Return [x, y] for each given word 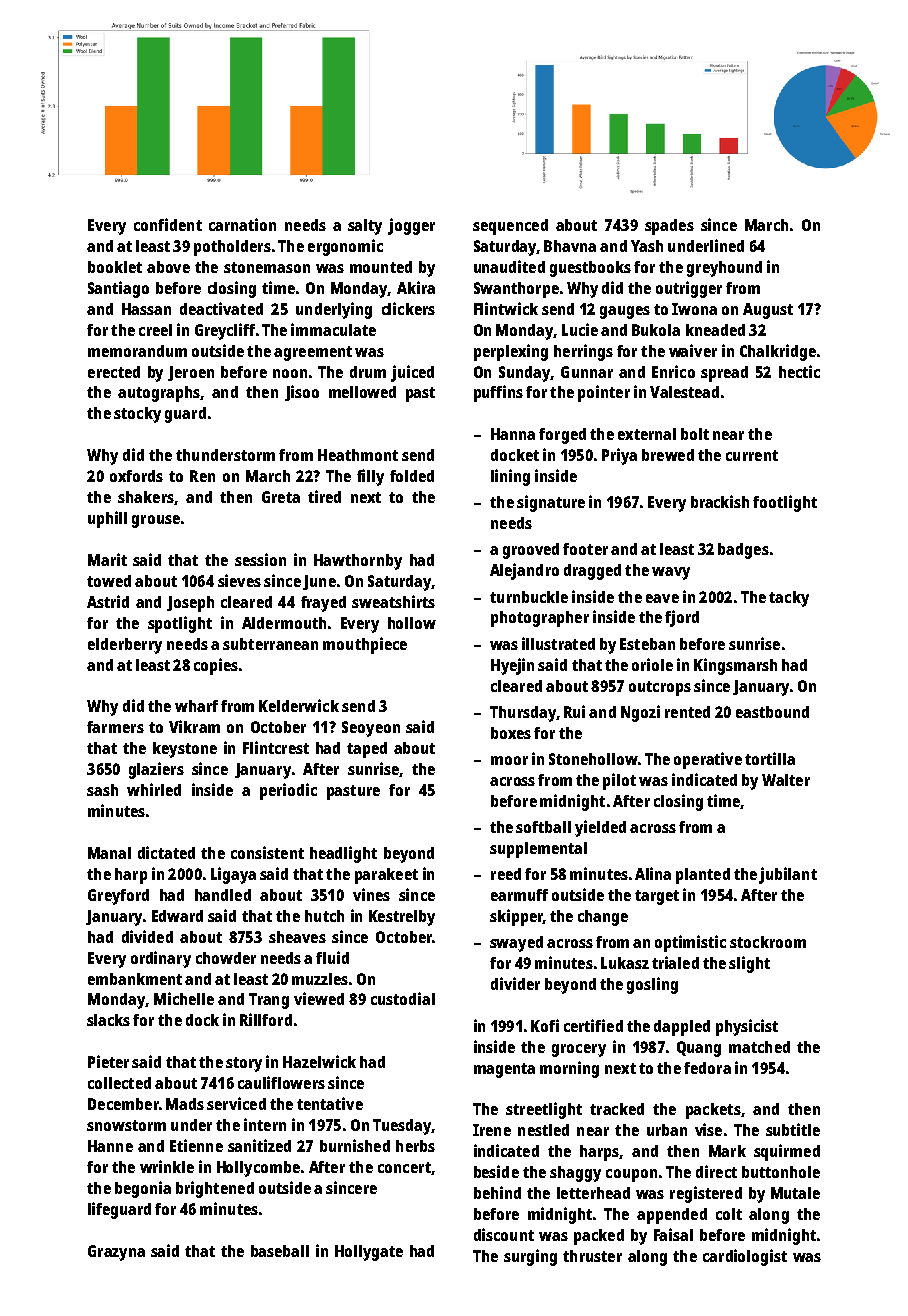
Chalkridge [778, 352]
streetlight [544, 1110]
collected [119, 1083]
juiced [412, 373]
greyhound [724, 269]
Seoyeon [371, 729]
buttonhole [781, 1172]
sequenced [510, 227]
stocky [137, 415]
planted [703, 876]
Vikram [194, 726]
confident [168, 224]
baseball [280, 1251]
